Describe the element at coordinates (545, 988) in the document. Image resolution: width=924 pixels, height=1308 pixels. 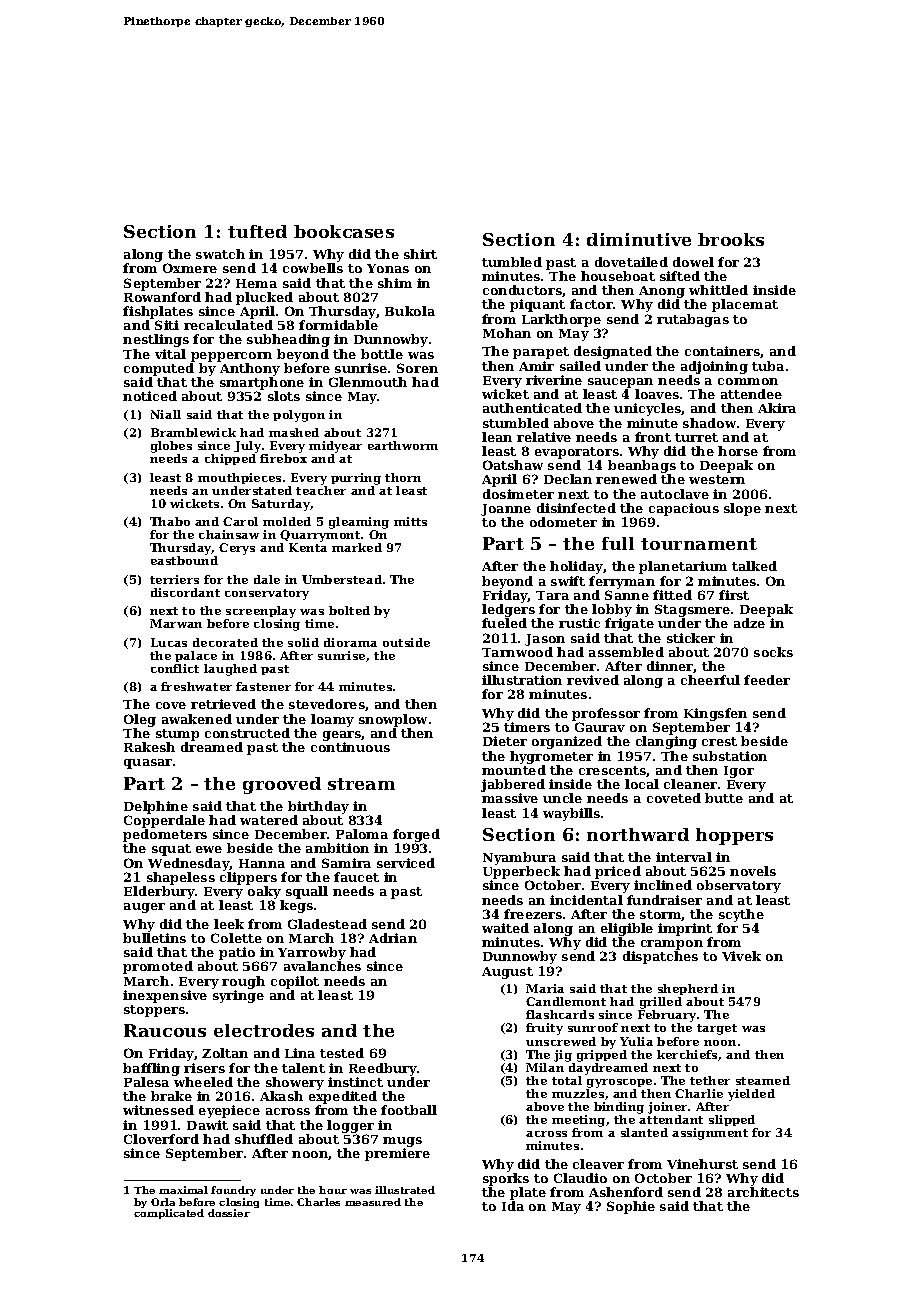
I see `Maria` at that location.
